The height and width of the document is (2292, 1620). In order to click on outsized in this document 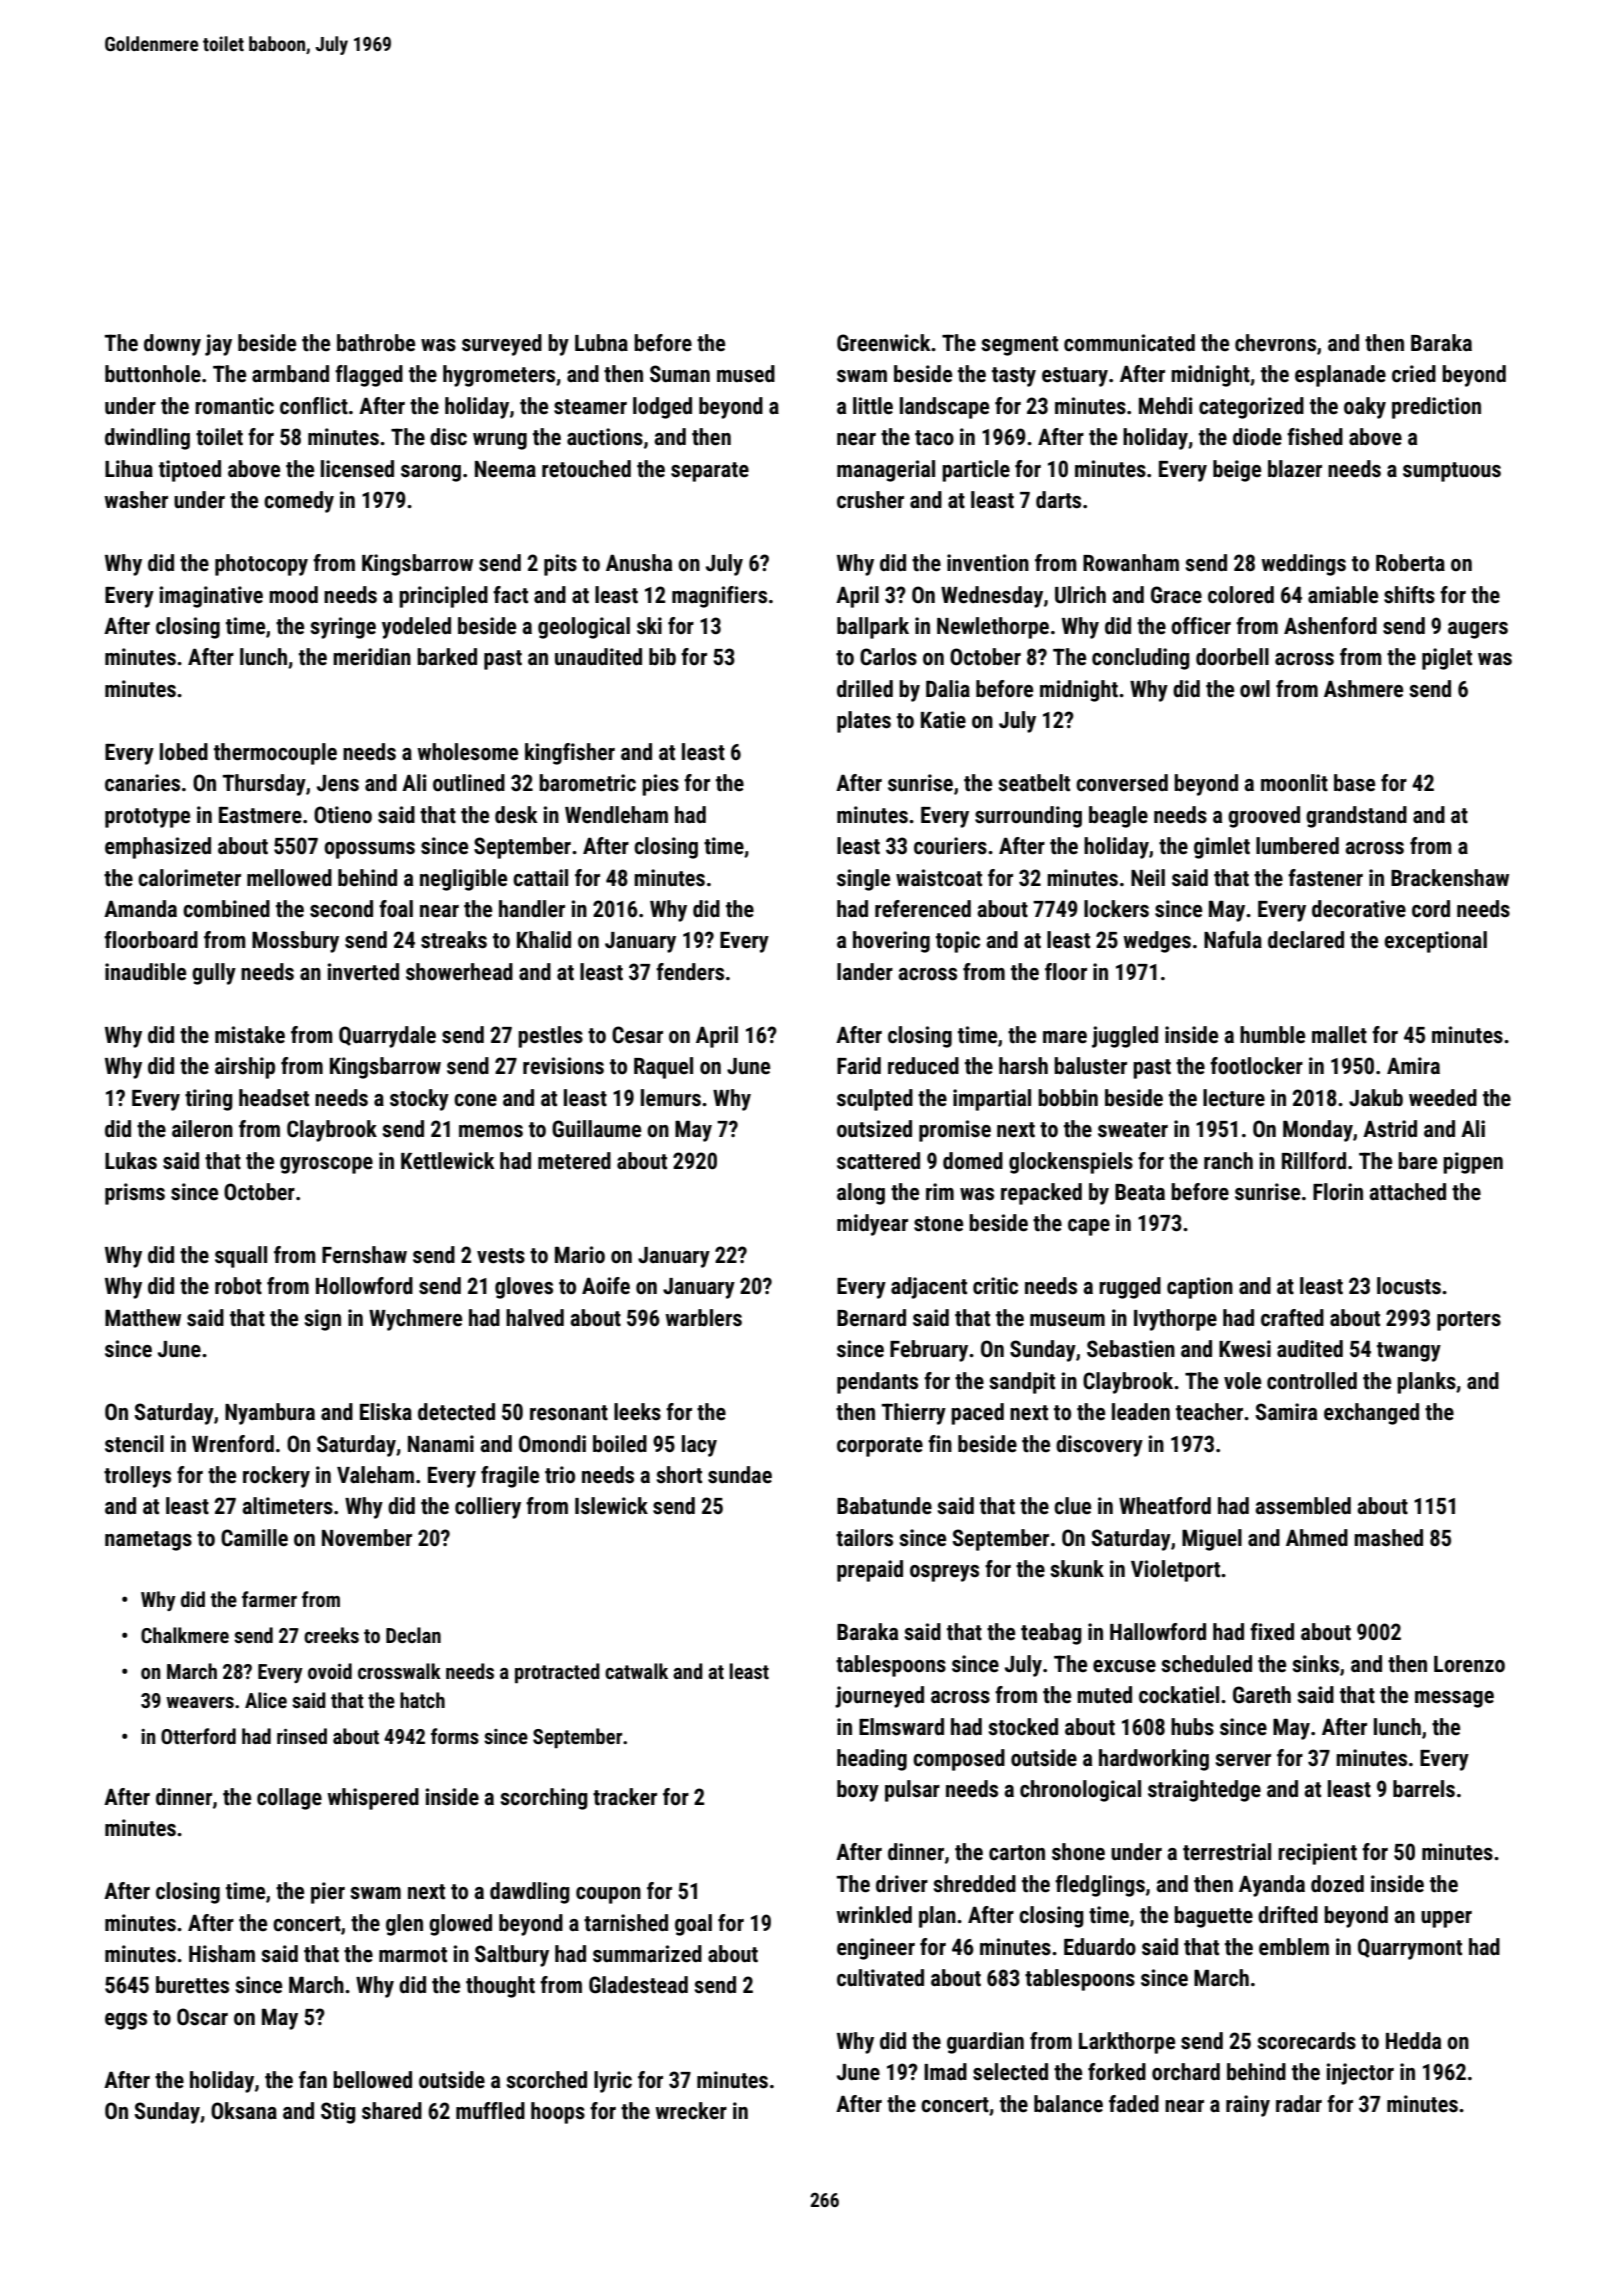, I will do `click(874, 1129)`.
